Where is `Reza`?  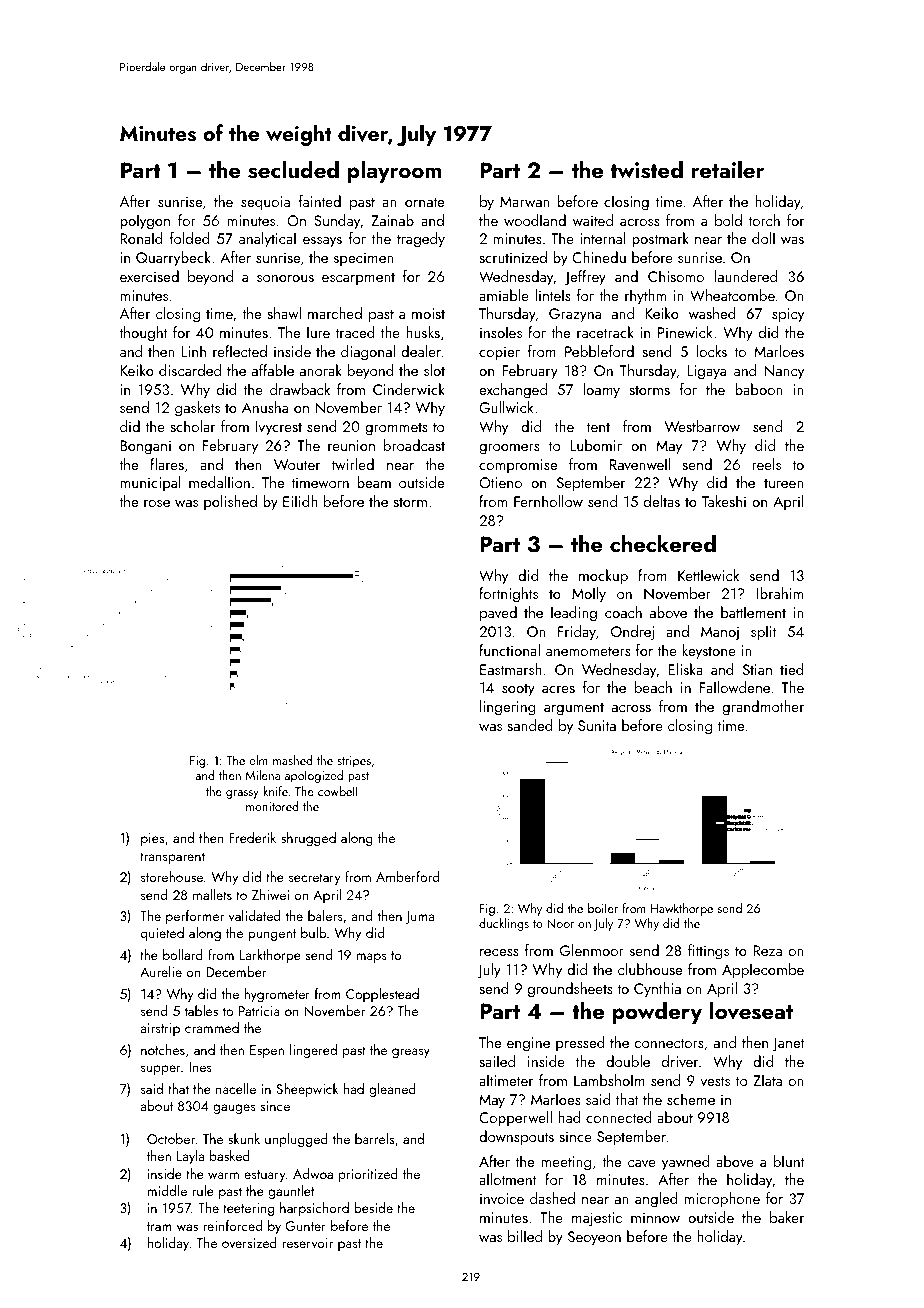 Reza is located at coordinates (767, 950).
